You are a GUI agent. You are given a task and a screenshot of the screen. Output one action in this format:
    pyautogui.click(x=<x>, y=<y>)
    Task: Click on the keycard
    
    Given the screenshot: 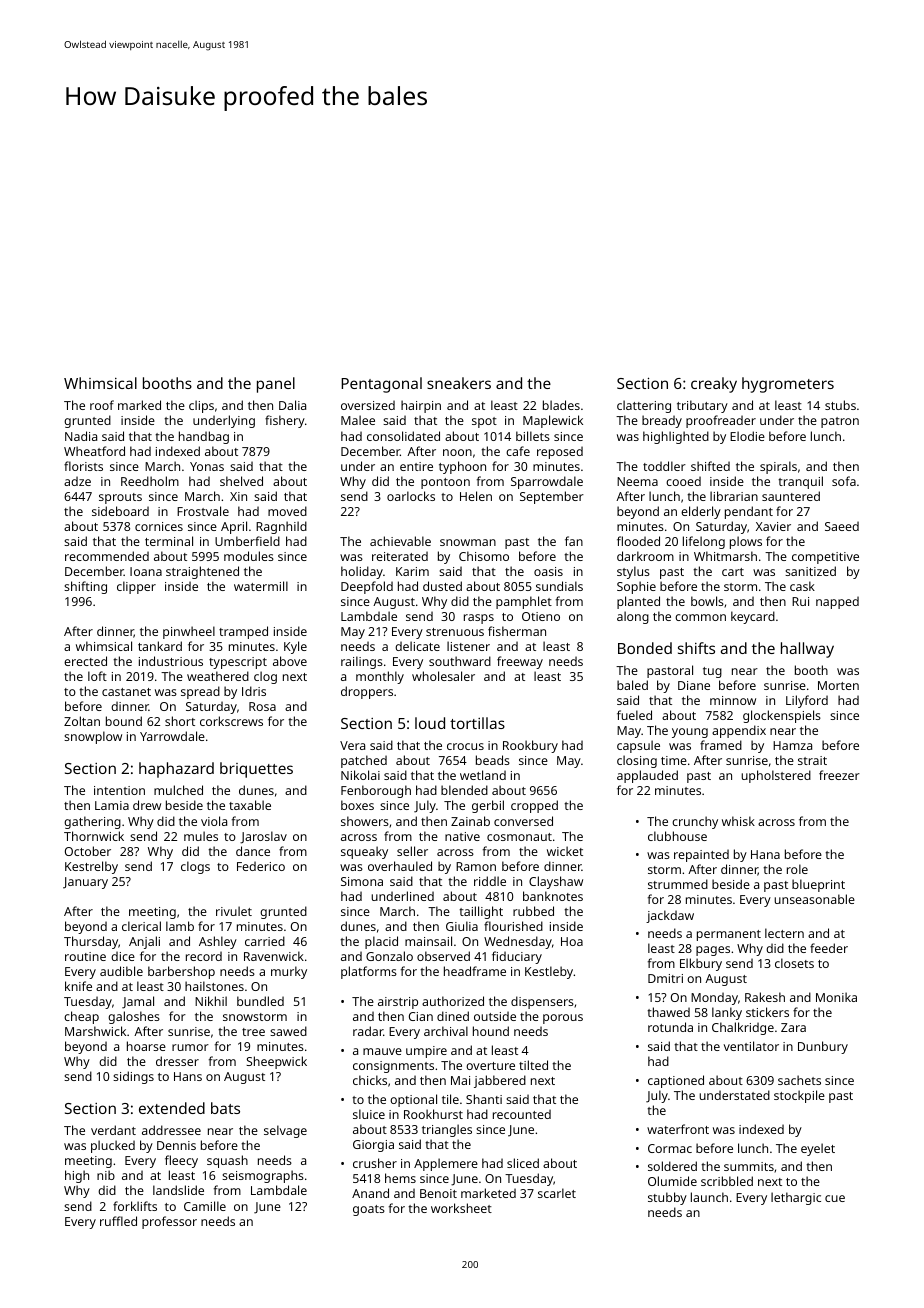 What is the action you would take?
    pyautogui.click(x=753, y=617)
